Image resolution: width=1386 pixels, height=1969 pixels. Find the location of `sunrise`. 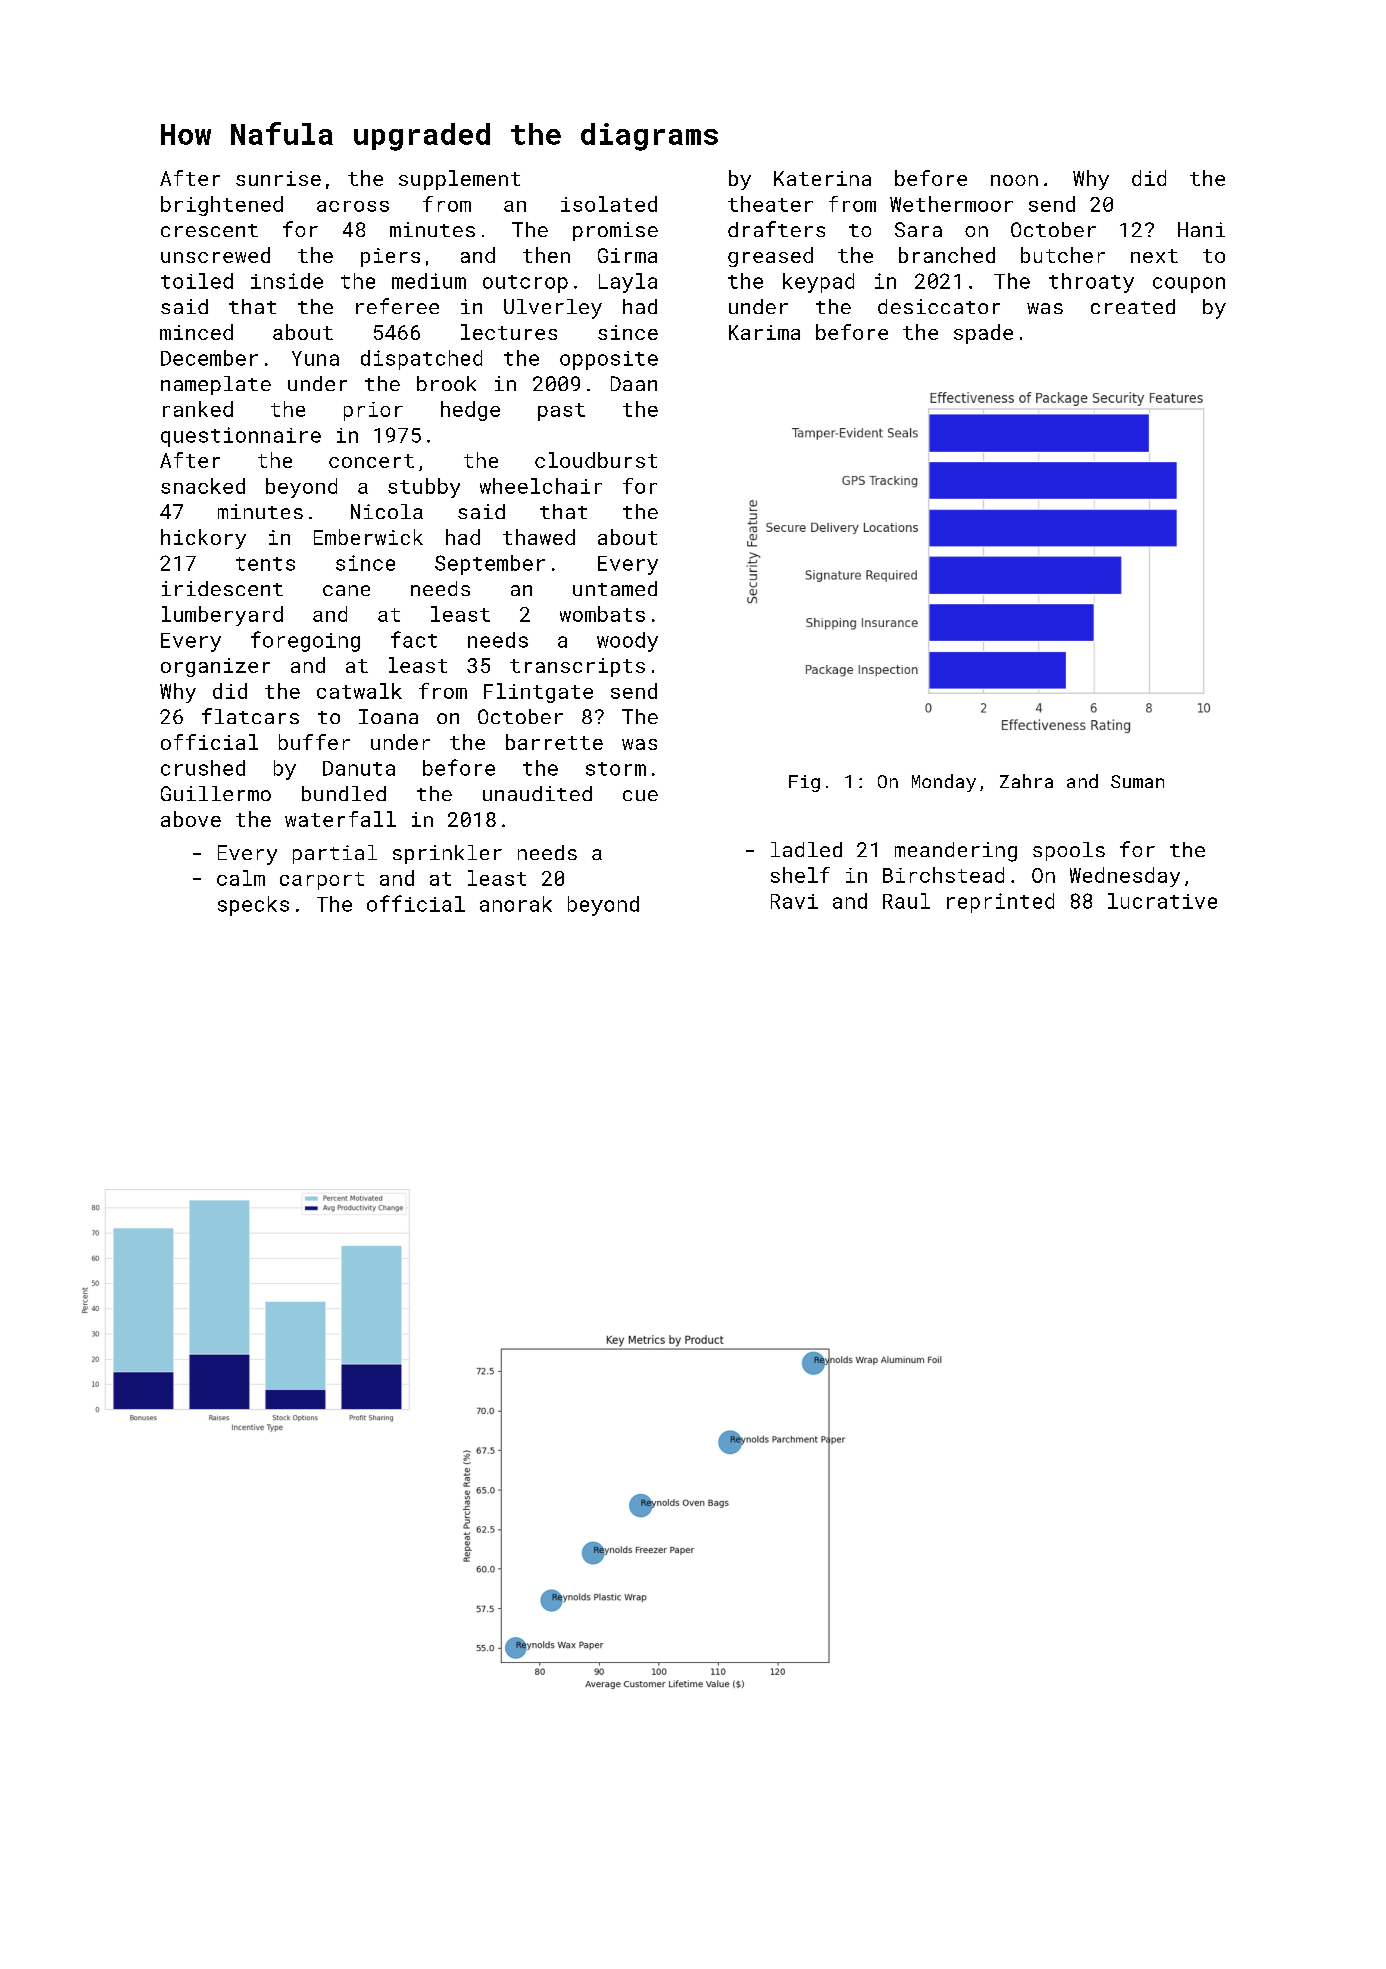

sunrise is located at coordinates (278, 178).
